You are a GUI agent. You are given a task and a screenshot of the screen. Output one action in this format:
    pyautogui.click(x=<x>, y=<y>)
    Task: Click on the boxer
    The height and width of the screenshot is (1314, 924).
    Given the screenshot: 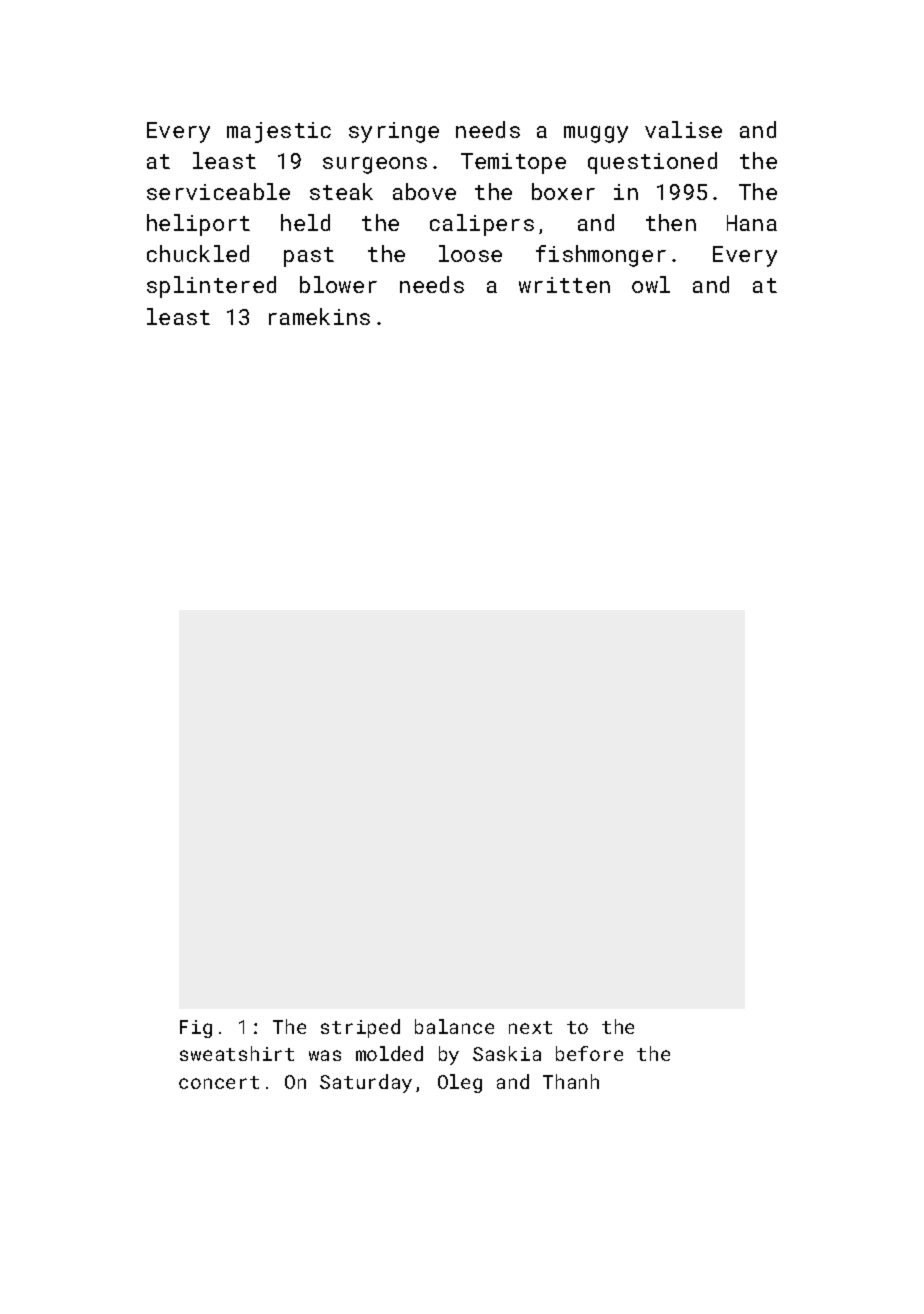 What is the action you would take?
    pyautogui.click(x=563, y=191)
